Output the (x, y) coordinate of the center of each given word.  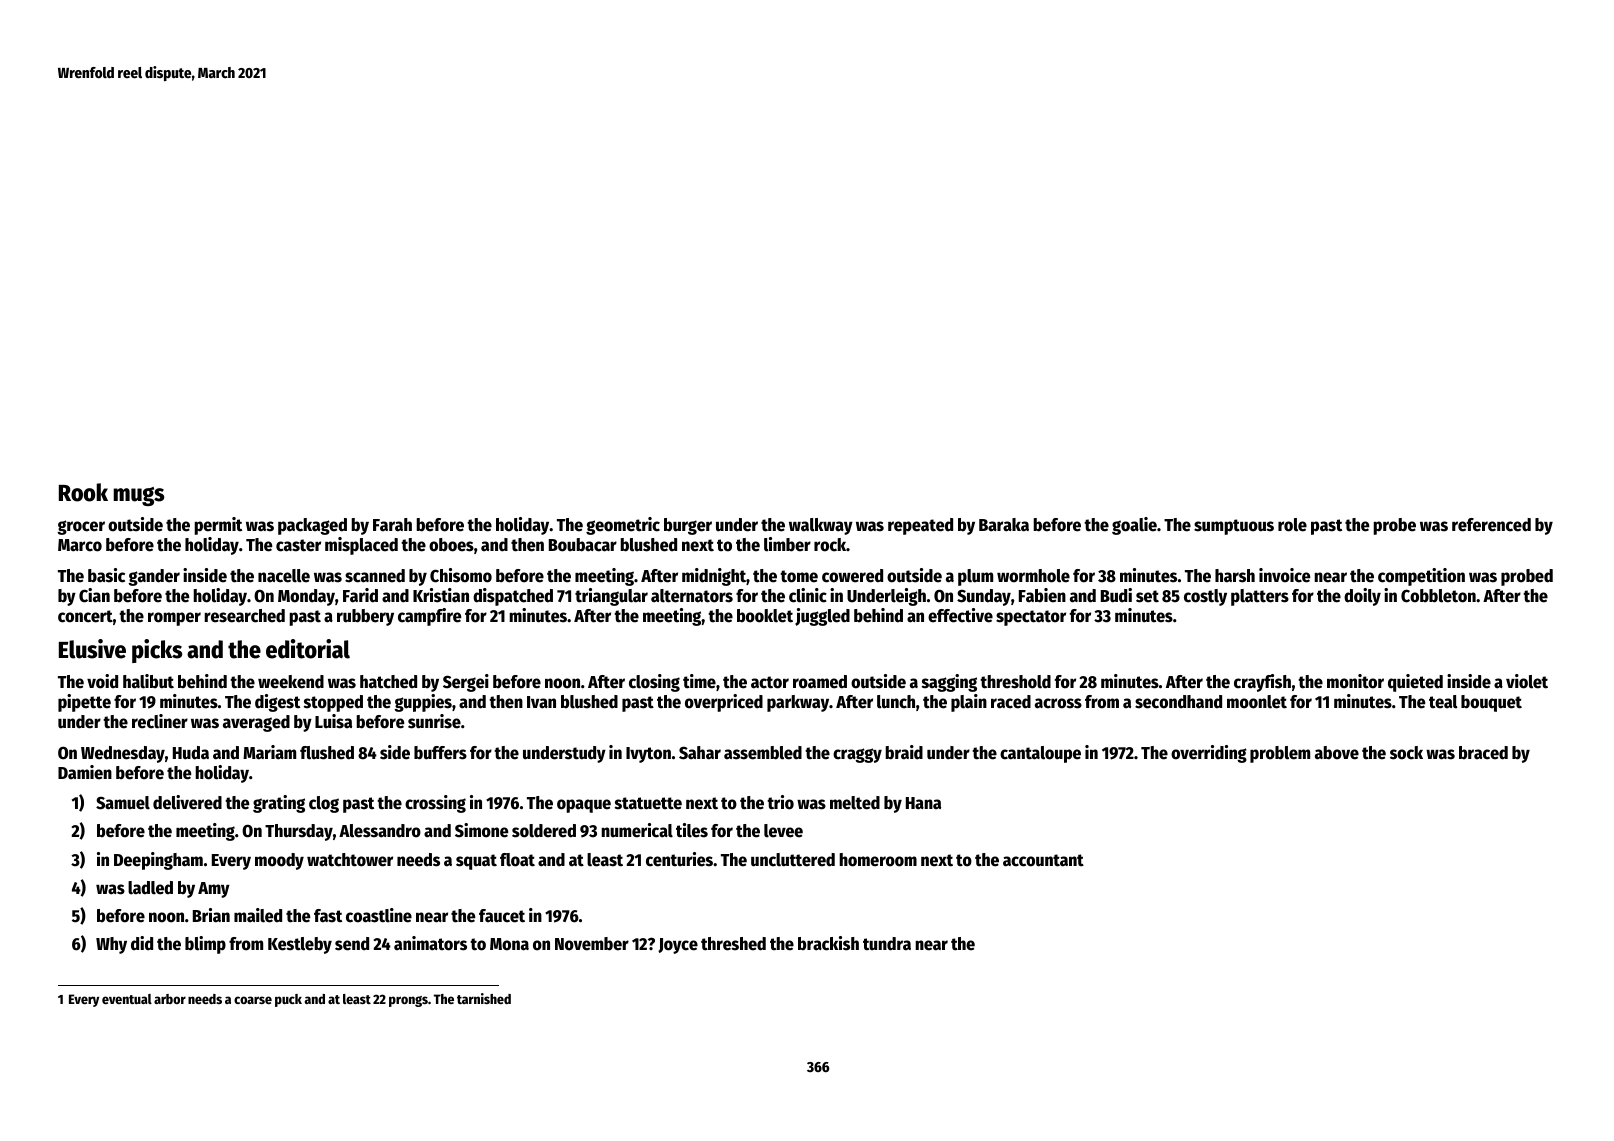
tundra (887, 944)
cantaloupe (1040, 754)
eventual (127, 999)
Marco (80, 545)
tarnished (484, 998)
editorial (308, 649)
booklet (765, 616)
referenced (1491, 525)
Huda (191, 753)
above (1337, 753)
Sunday (984, 597)
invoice (1284, 575)
